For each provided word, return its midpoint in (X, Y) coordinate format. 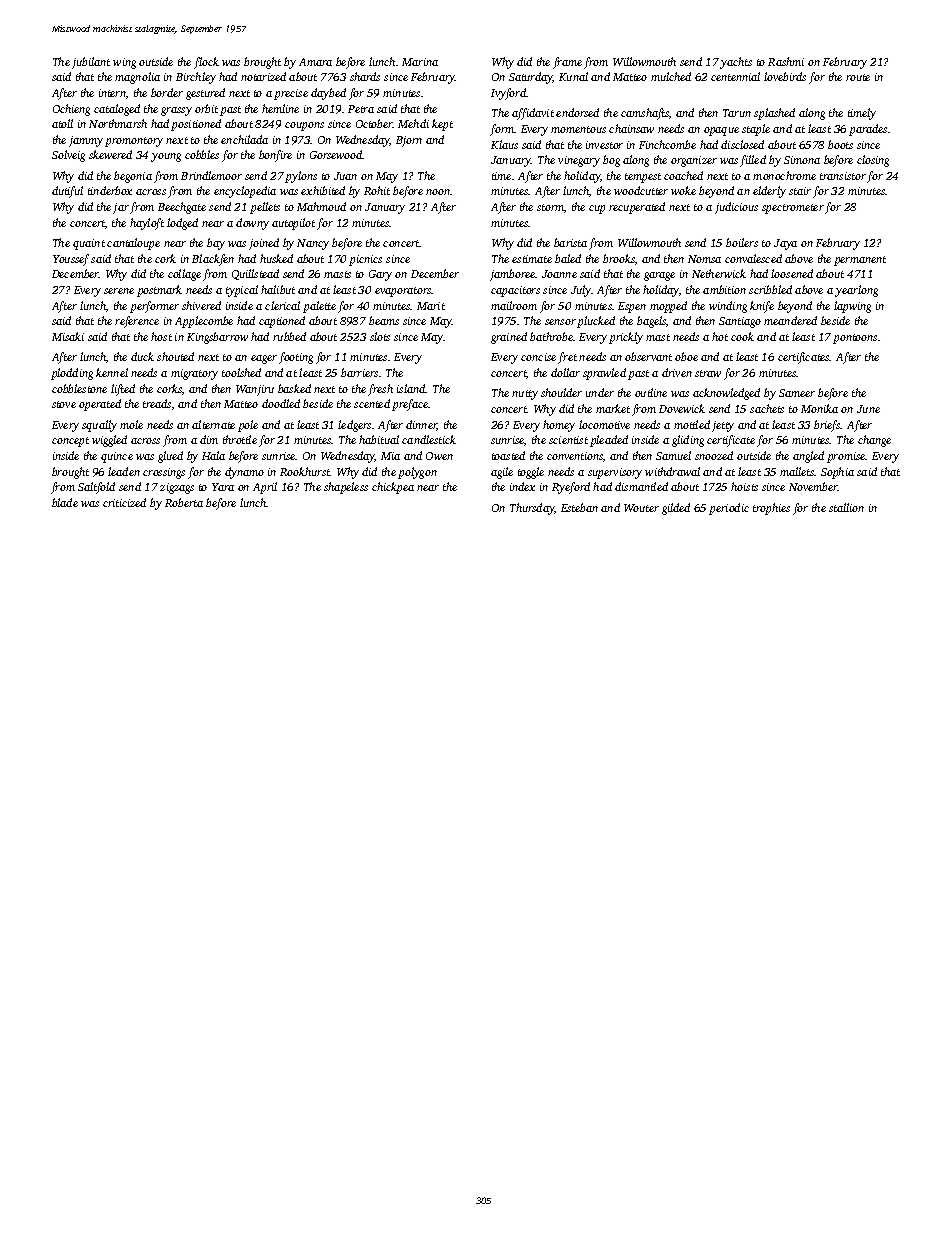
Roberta (184, 502)
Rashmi (786, 61)
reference (137, 322)
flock (206, 63)
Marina (420, 62)
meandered (790, 320)
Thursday (532, 509)
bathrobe (551, 336)
